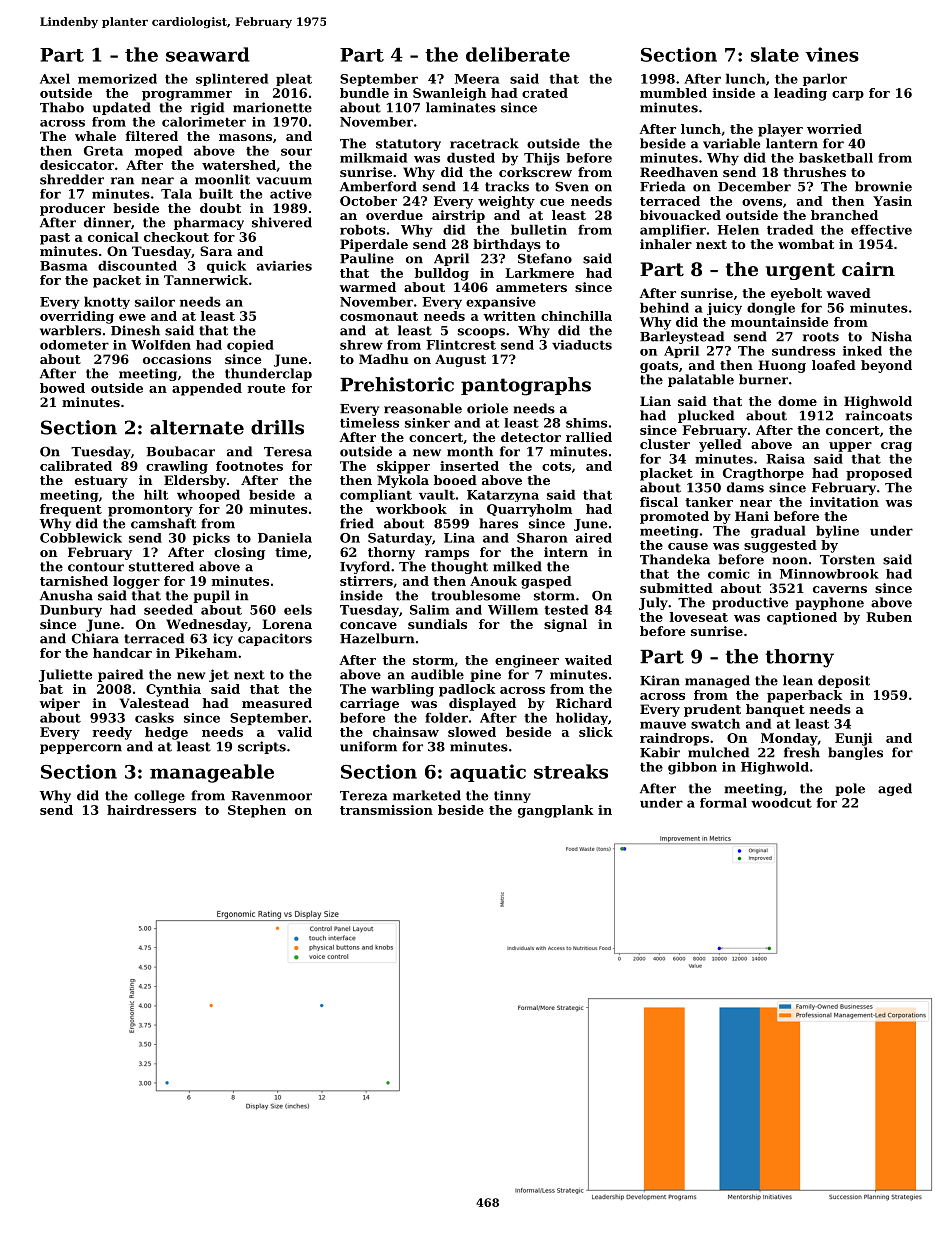 The height and width of the screenshot is (1233, 952). I want to click on Axel, so click(55, 78).
